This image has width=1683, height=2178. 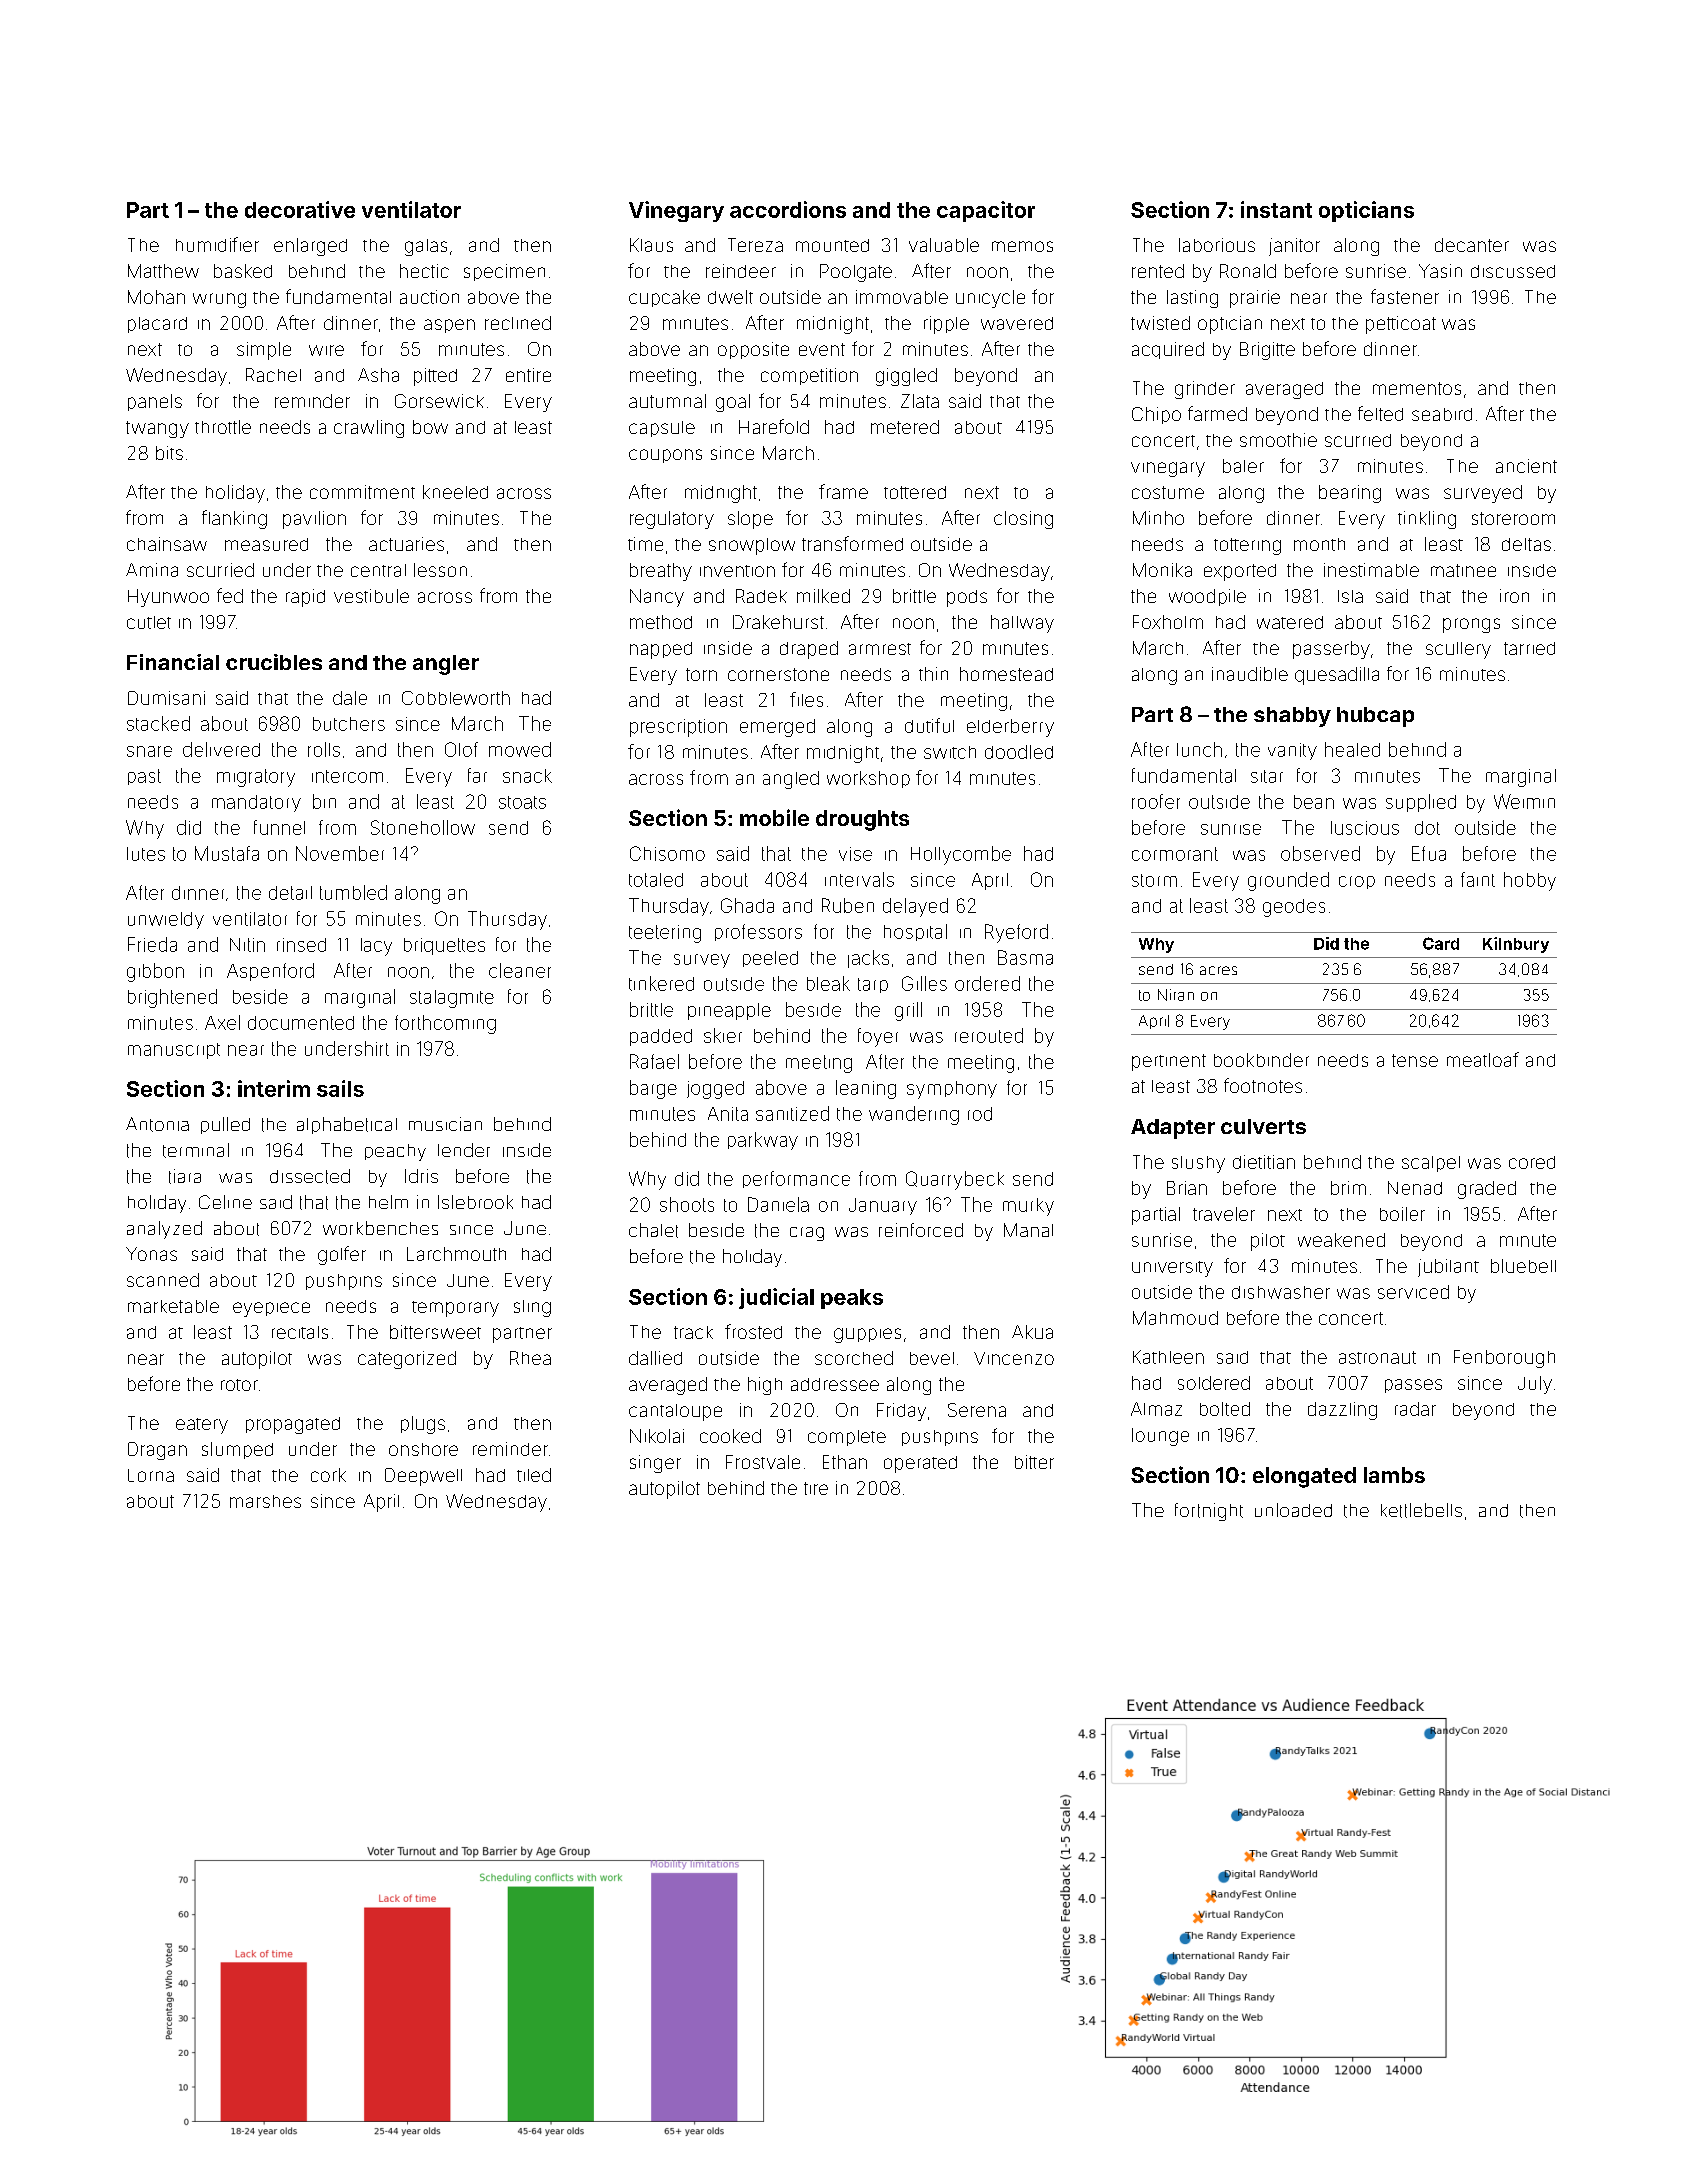 What do you see at coordinates (1267, 351) in the image?
I see `Brigitte` at bounding box center [1267, 351].
